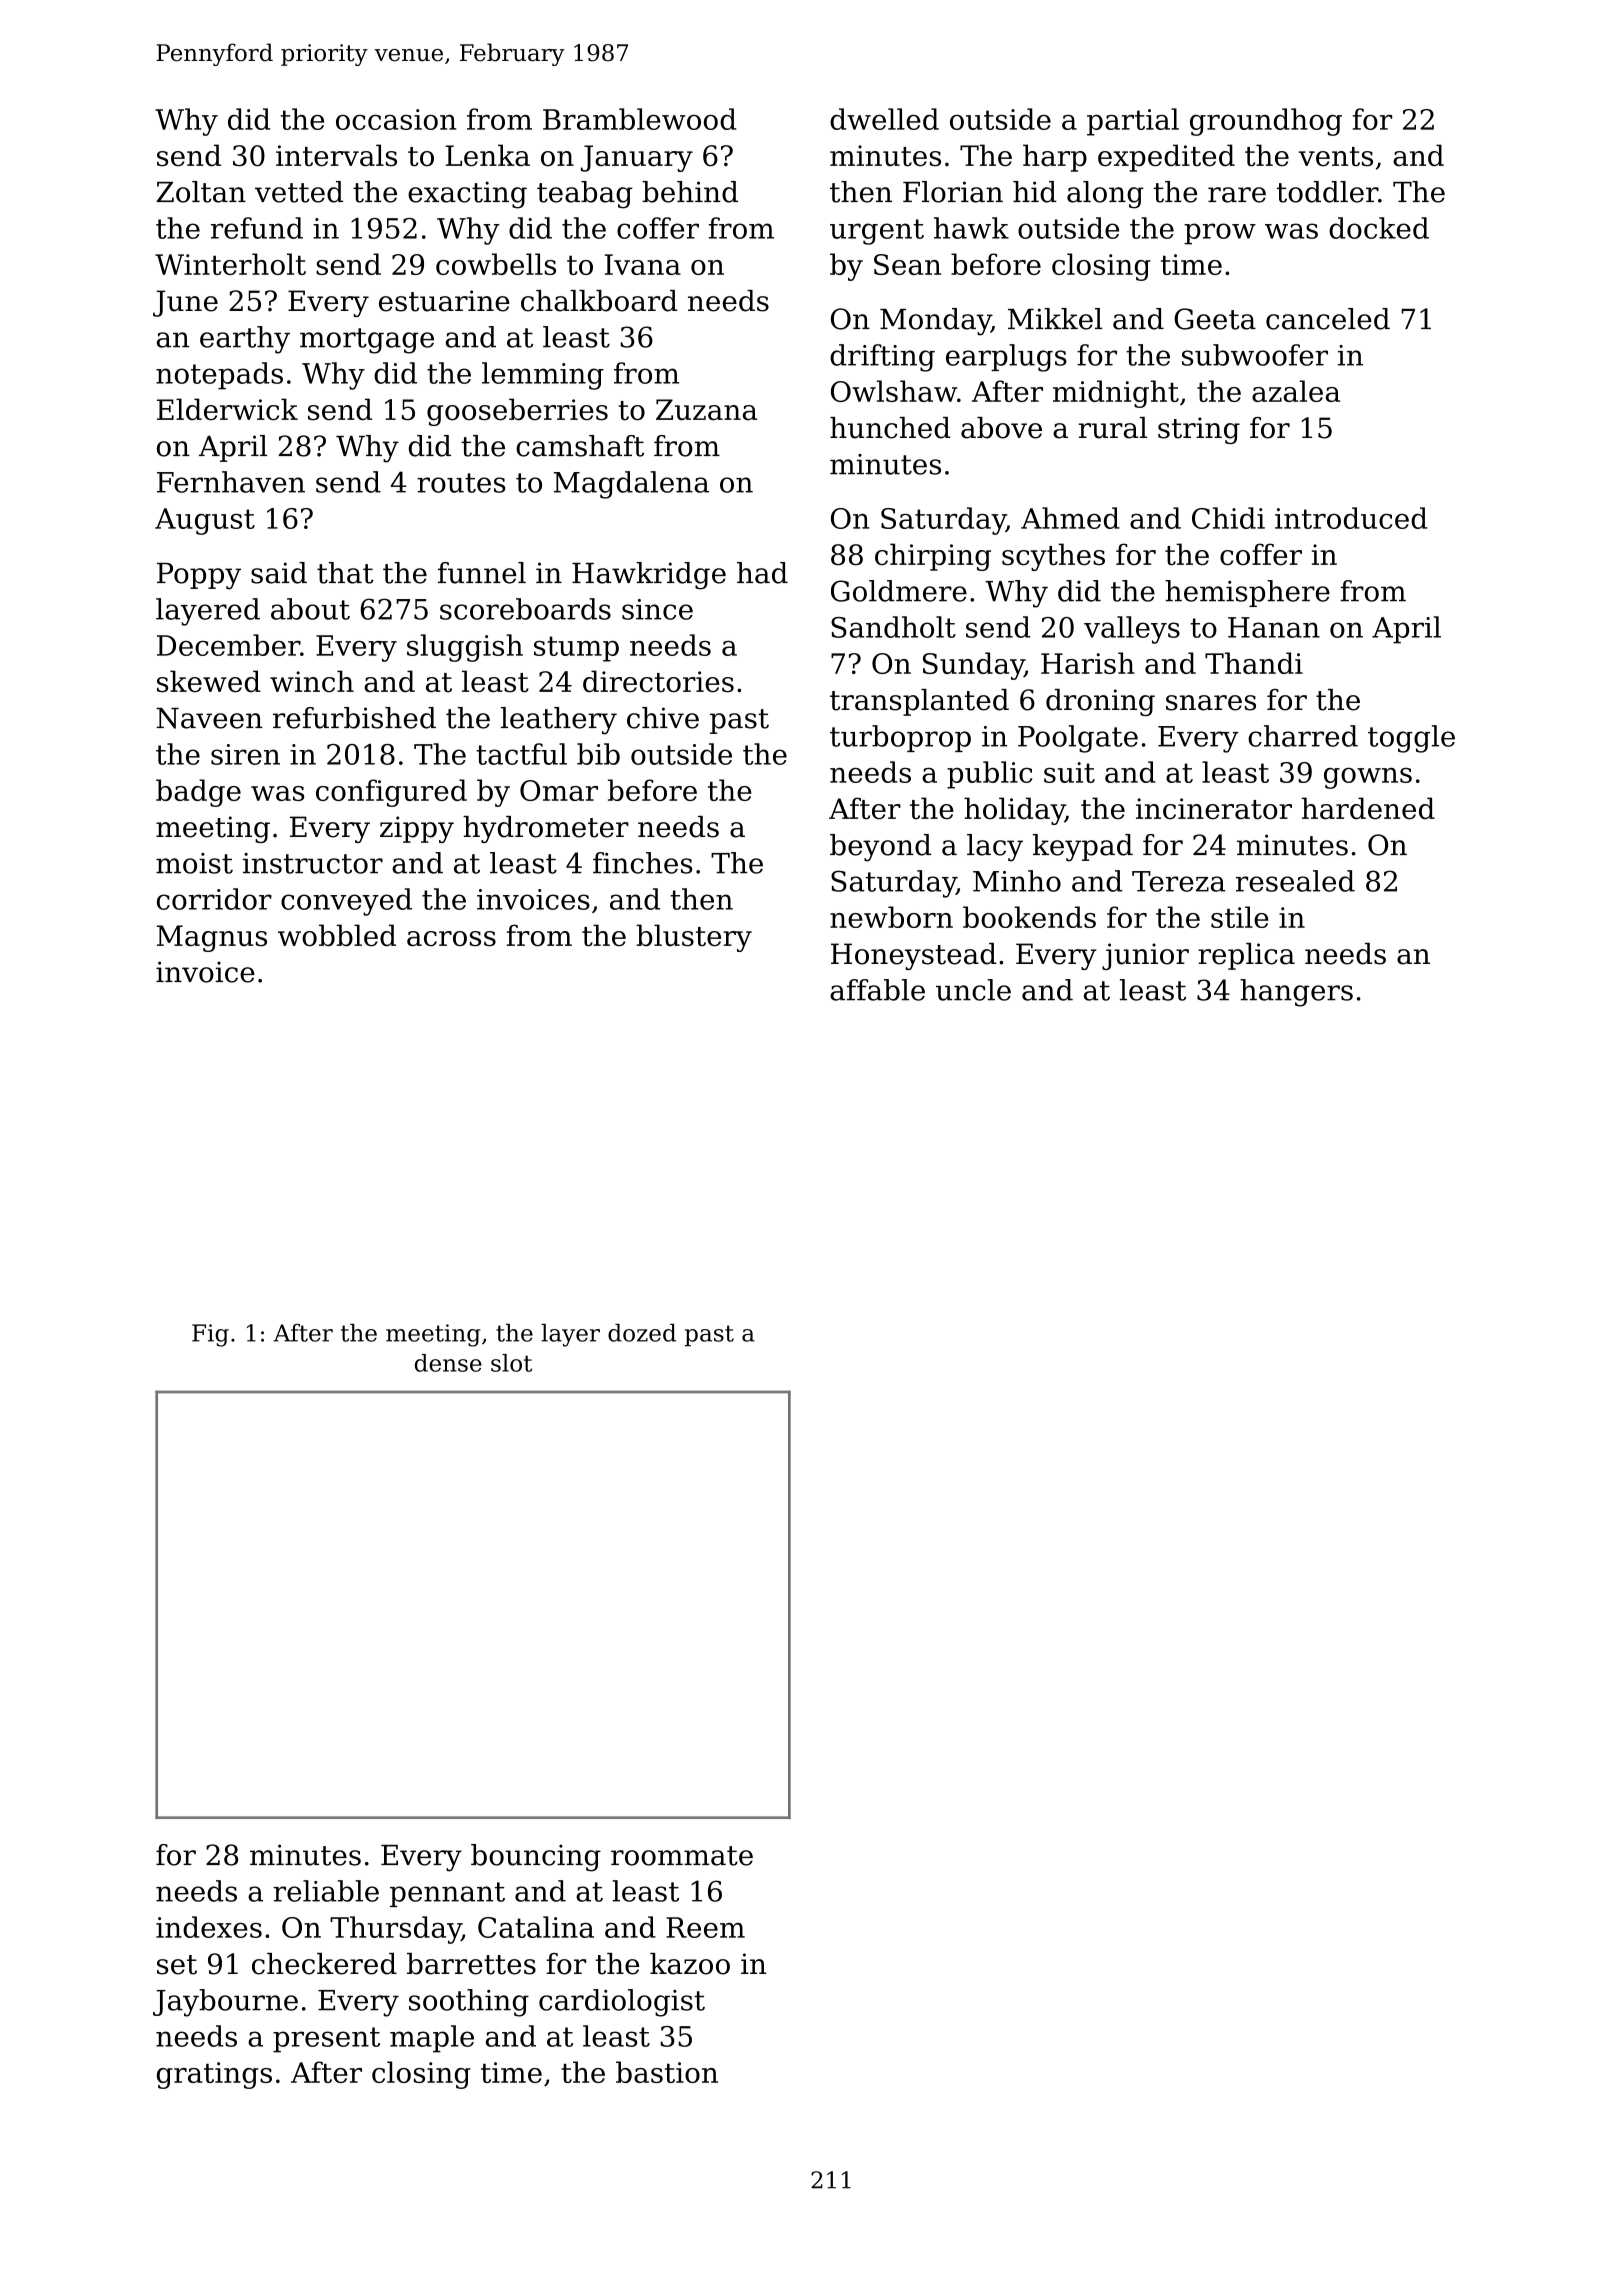 Image resolution: width=1620 pixels, height=2292 pixels. I want to click on dozed, so click(642, 1333).
